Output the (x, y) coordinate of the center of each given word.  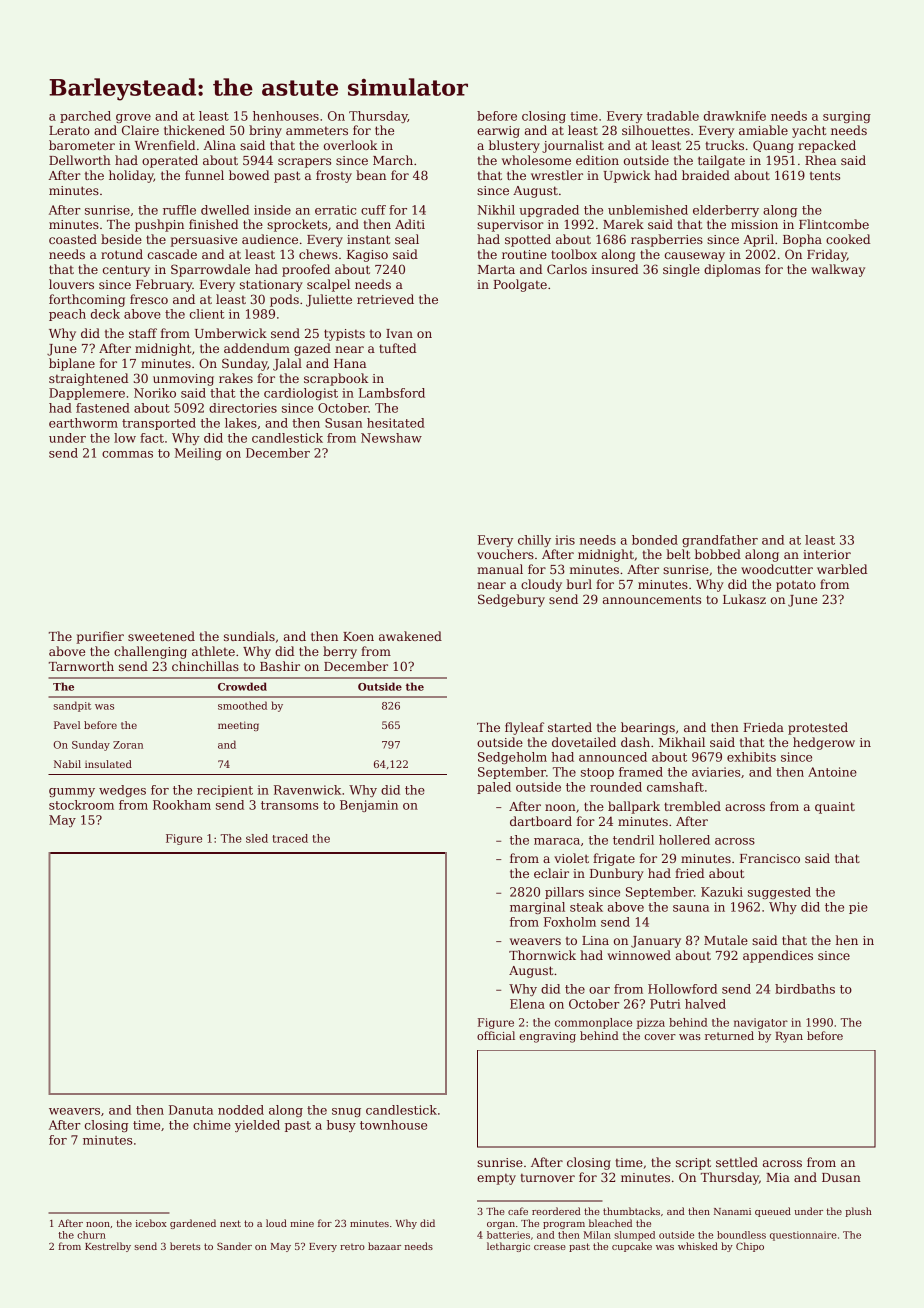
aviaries (716, 772)
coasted (73, 239)
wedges (122, 791)
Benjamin (369, 806)
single (681, 270)
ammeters (317, 131)
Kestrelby (108, 1247)
